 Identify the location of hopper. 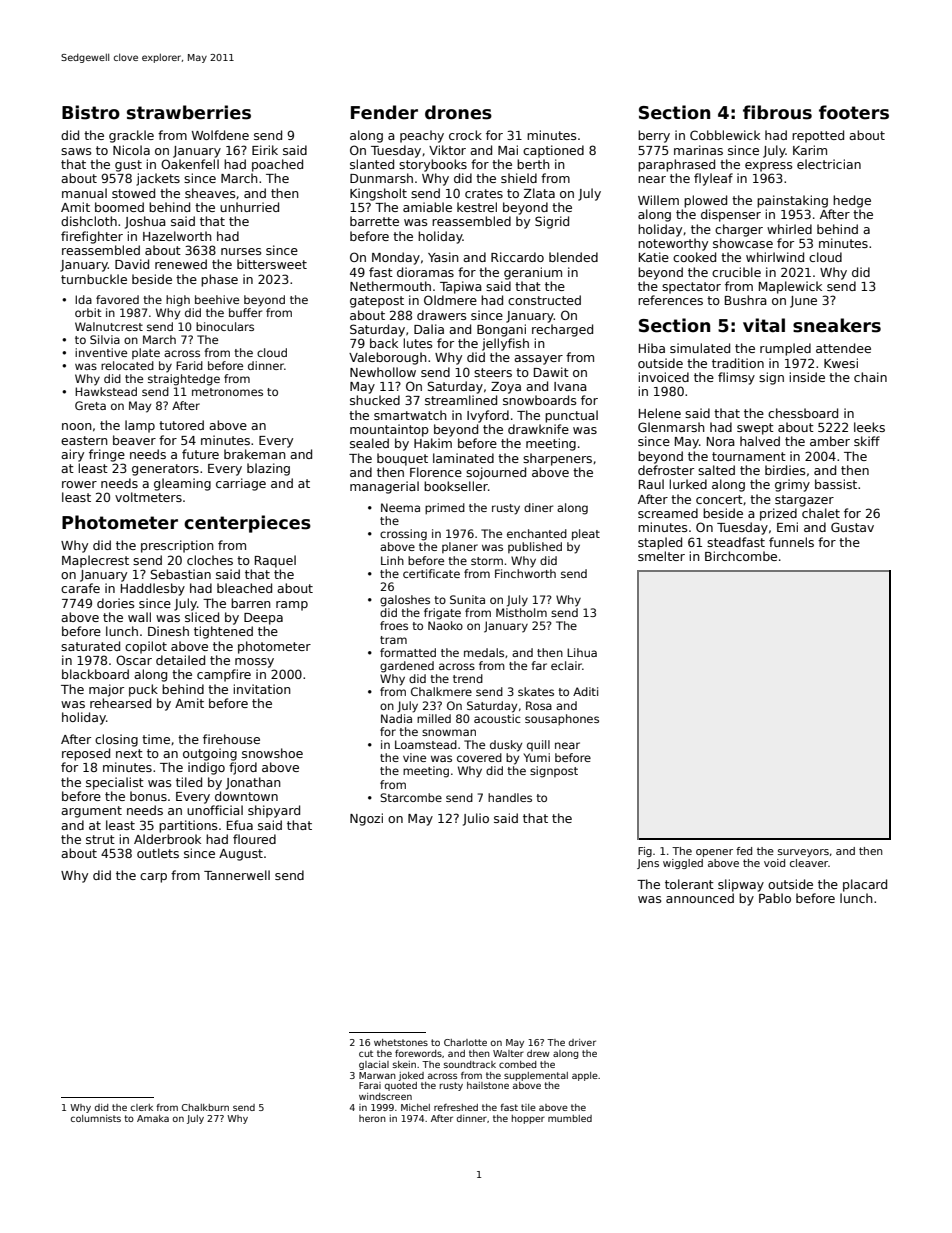
(528, 1119).
